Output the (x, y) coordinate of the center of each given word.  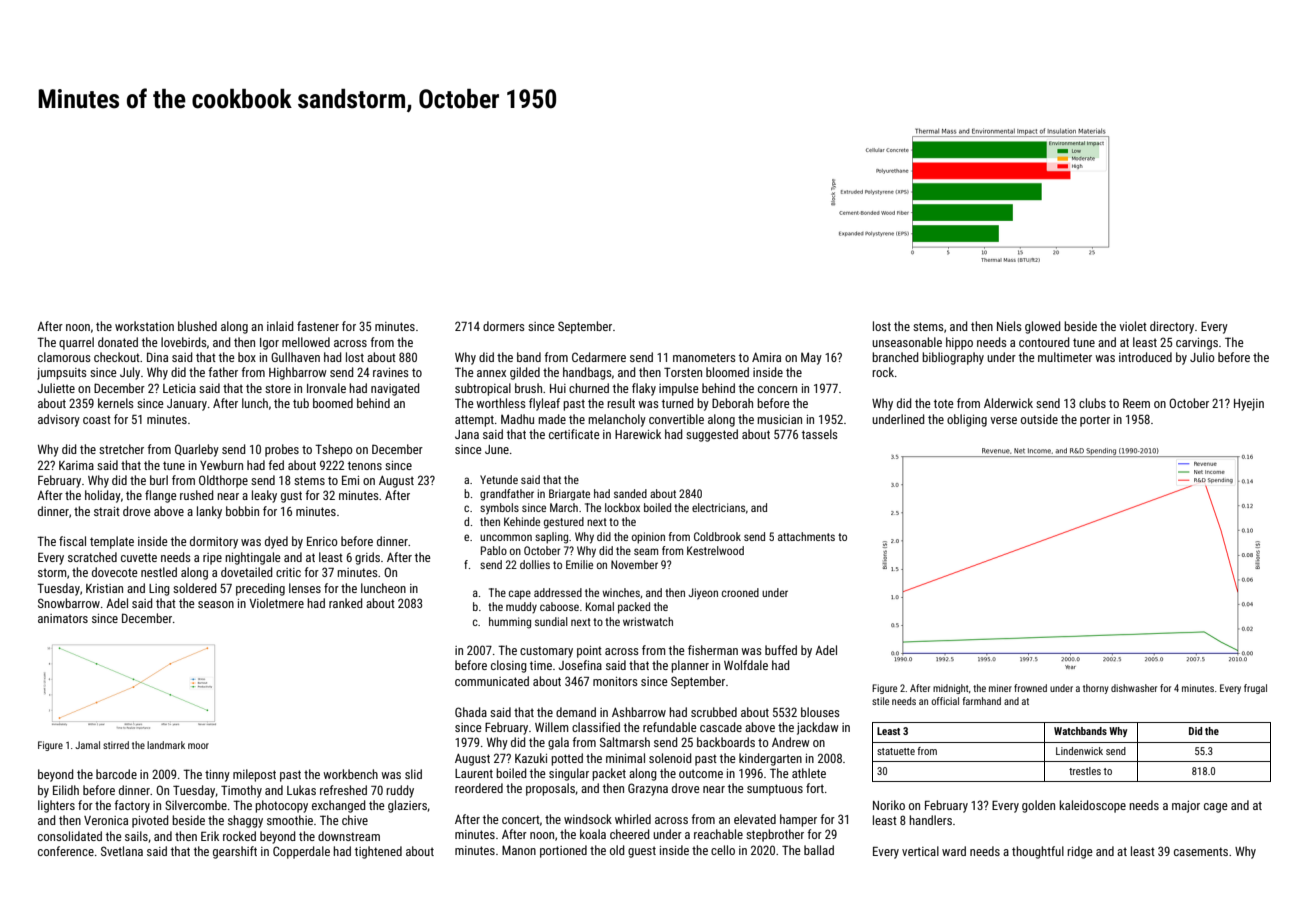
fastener (318, 326)
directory (1172, 327)
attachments (806, 536)
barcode (116, 774)
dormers (504, 326)
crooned (740, 592)
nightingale (253, 558)
